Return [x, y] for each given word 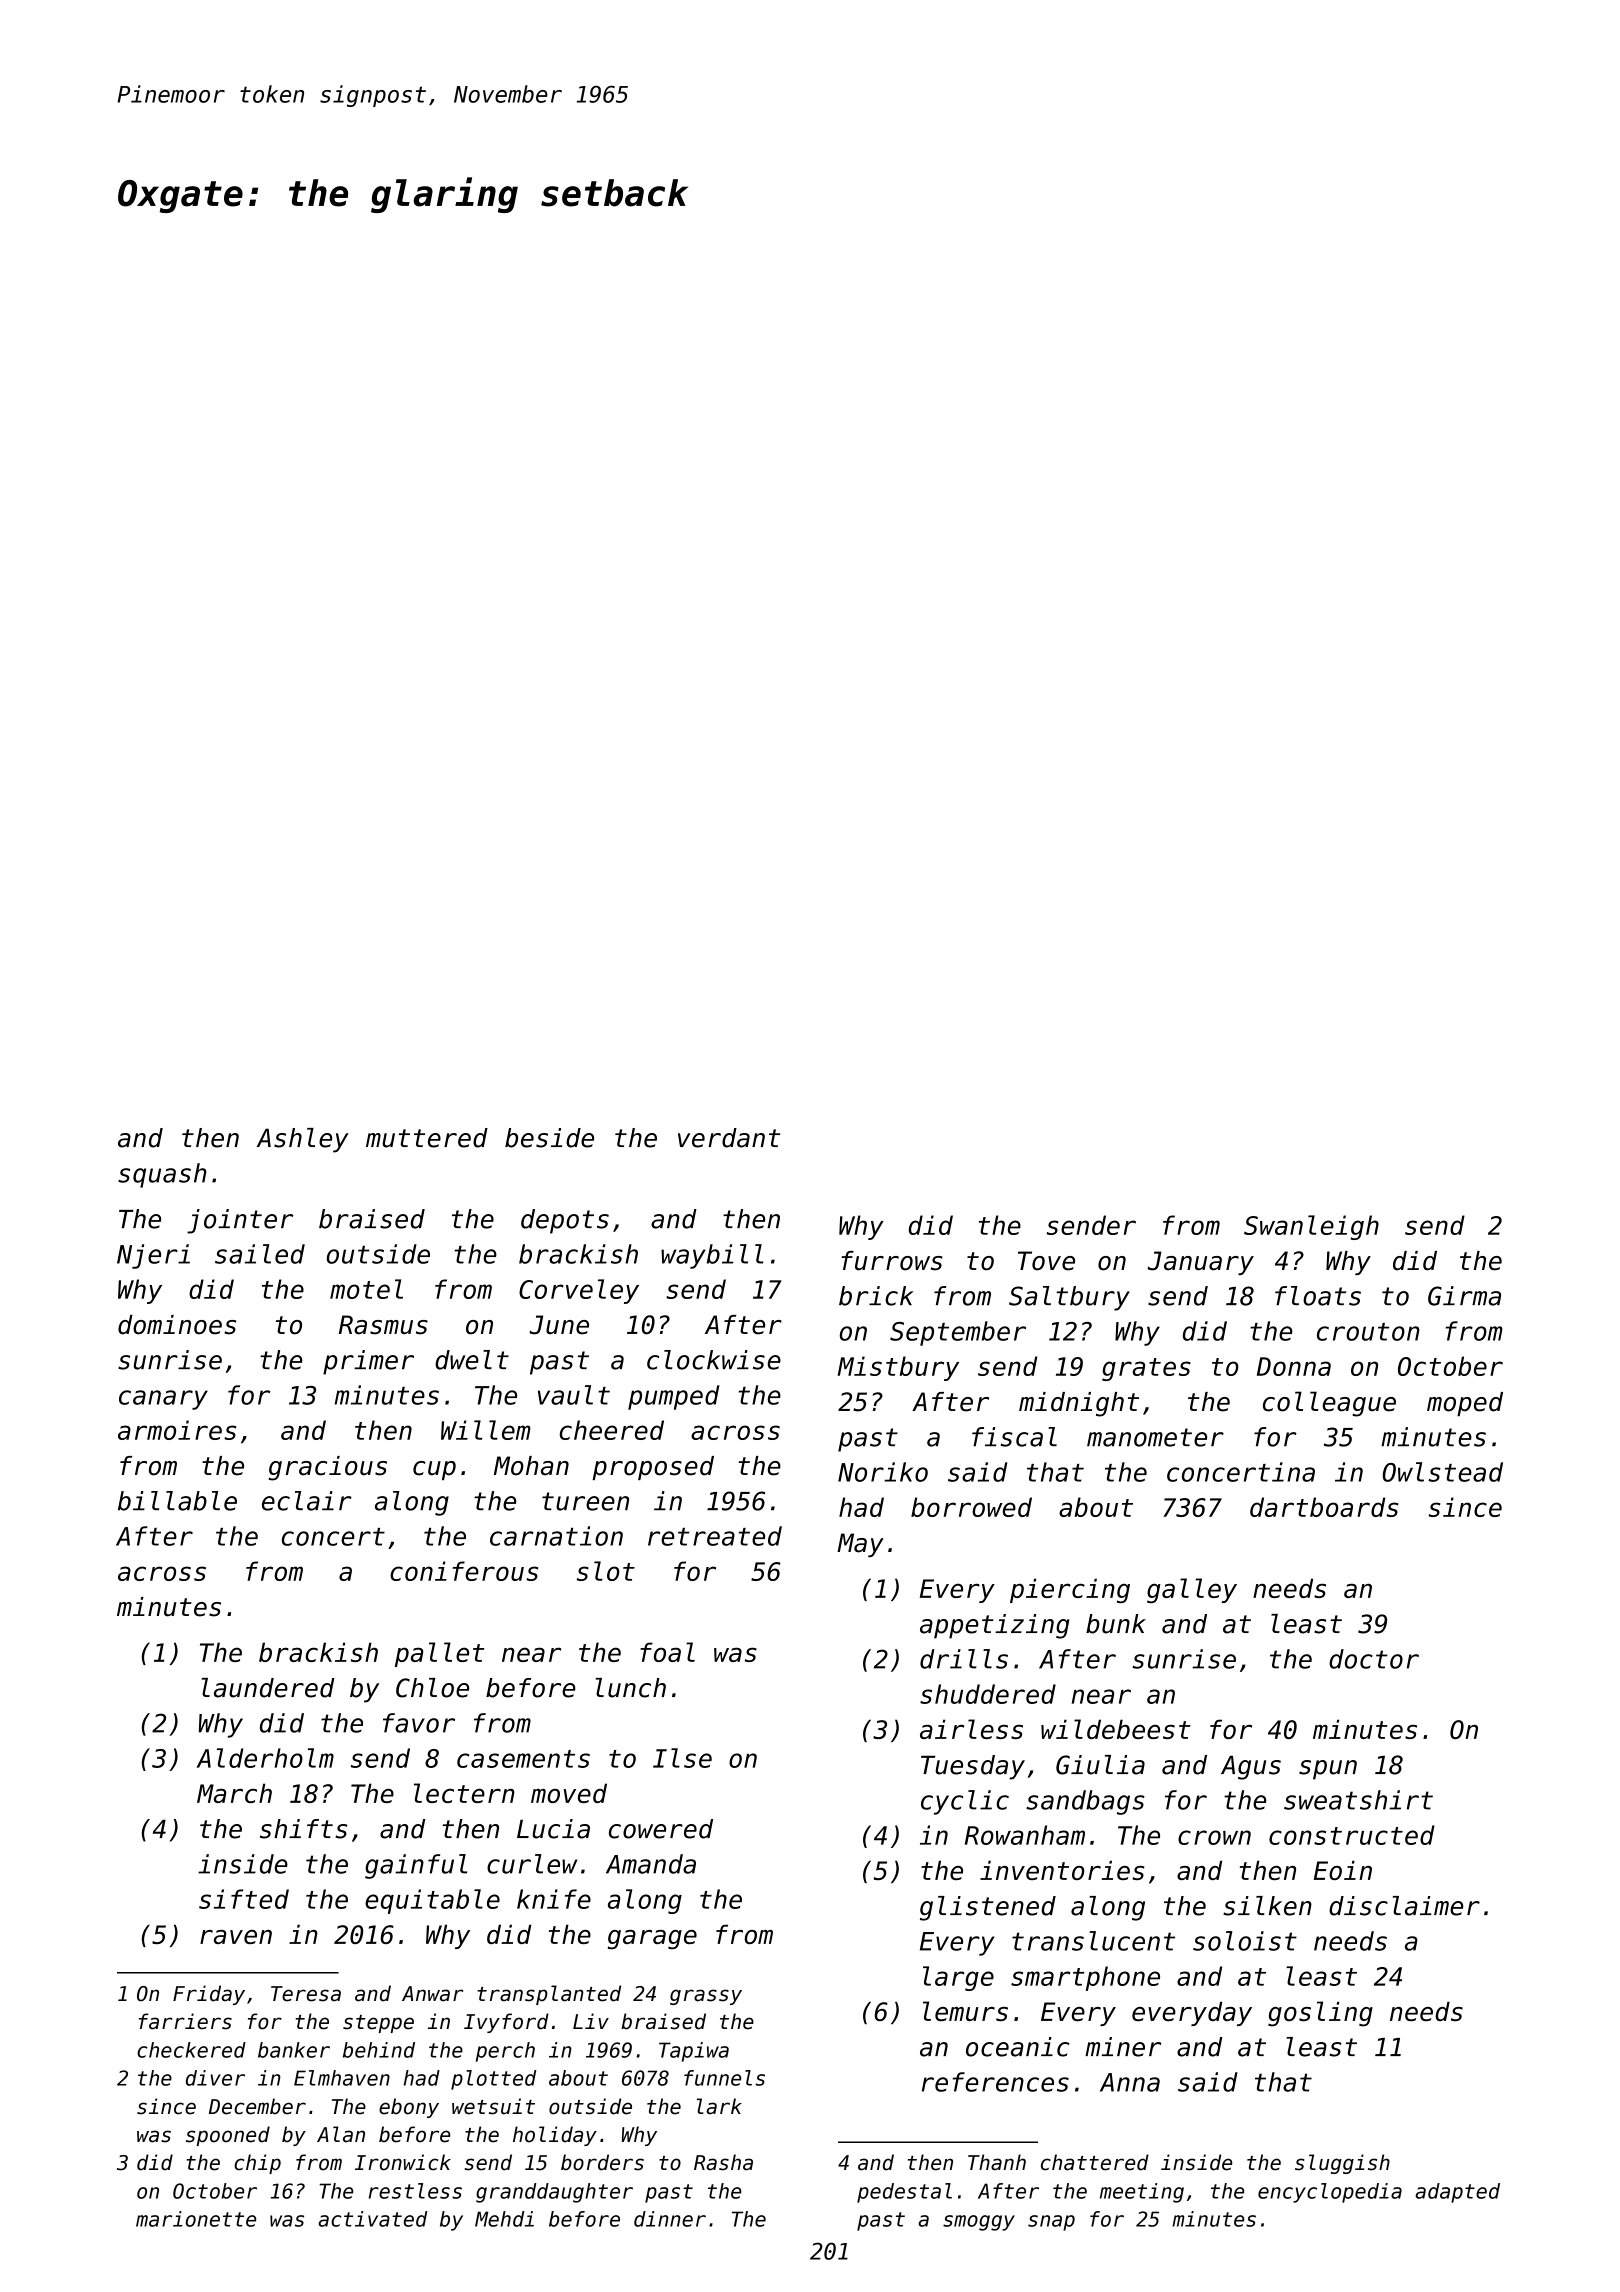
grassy [706, 1997]
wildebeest [1116, 1729]
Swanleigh [1311, 1227]
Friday [209, 1995]
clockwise [714, 1360]
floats [1318, 1296]
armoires [177, 1430]
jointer [240, 1221]
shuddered [988, 1694]
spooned [228, 2136]
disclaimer [1404, 1906]
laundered [268, 1688]
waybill [712, 1256]
